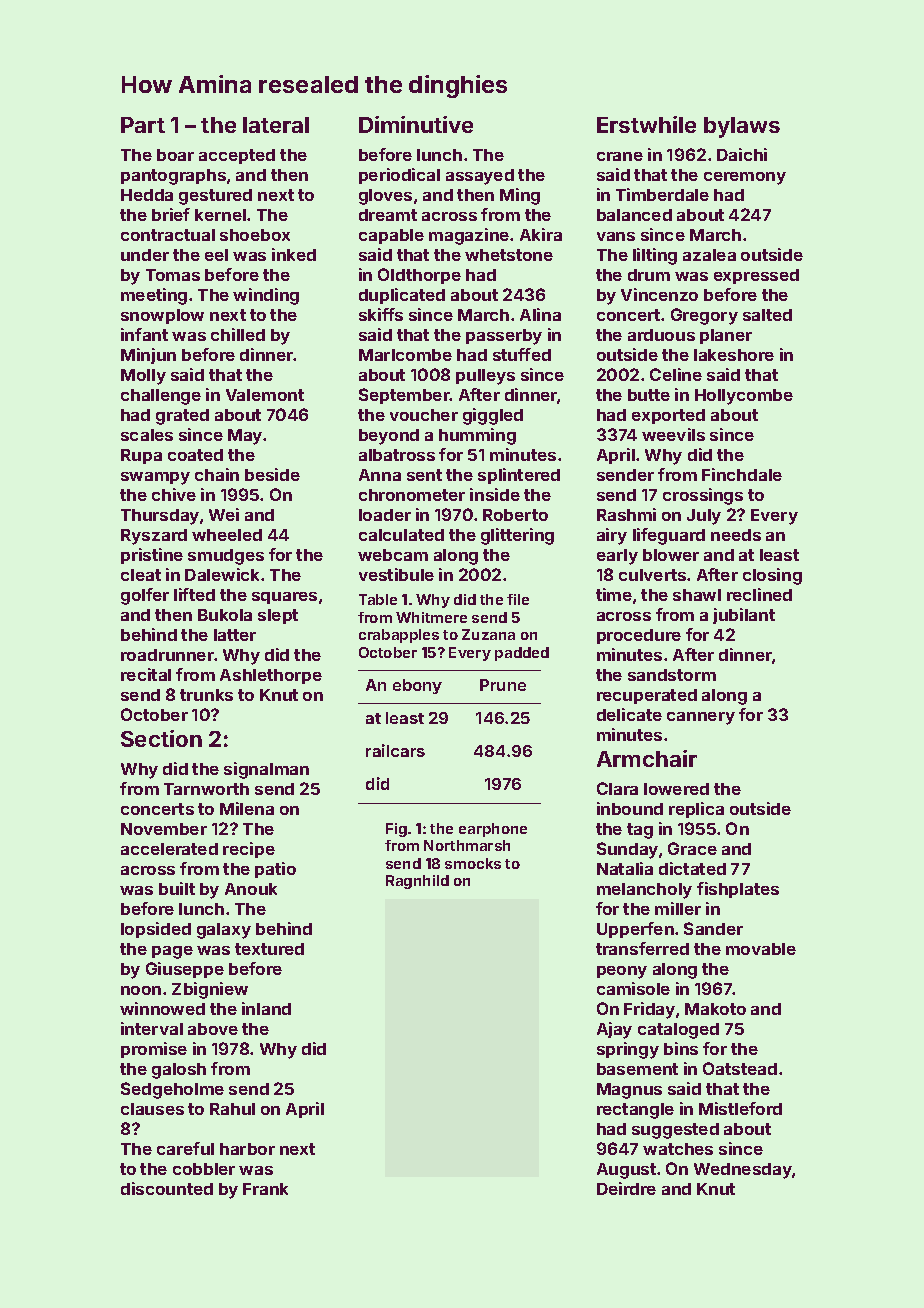  I want to click on discounted, so click(167, 1188).
